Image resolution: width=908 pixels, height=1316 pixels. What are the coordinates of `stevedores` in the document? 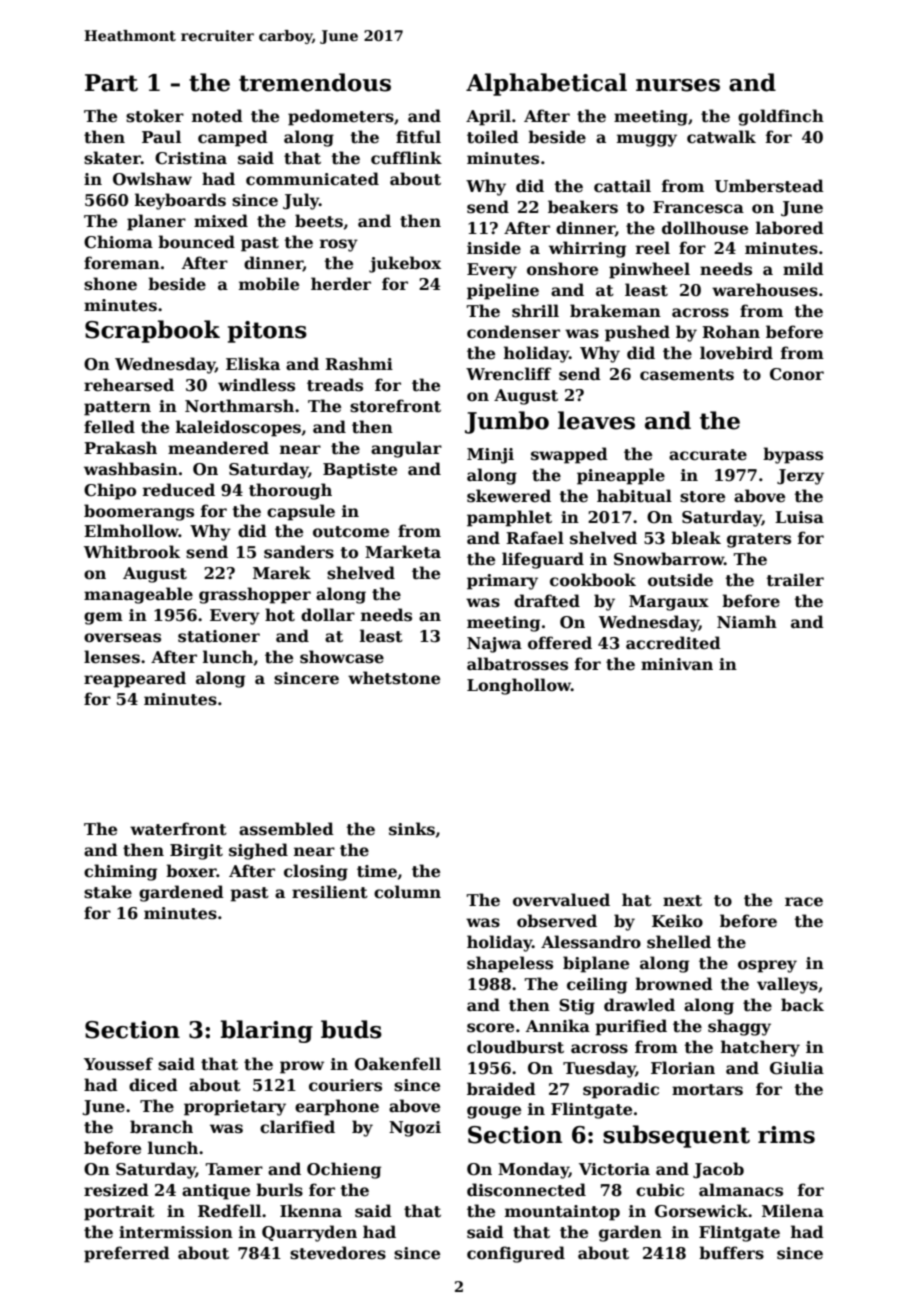 It's located at (338, 1253).
